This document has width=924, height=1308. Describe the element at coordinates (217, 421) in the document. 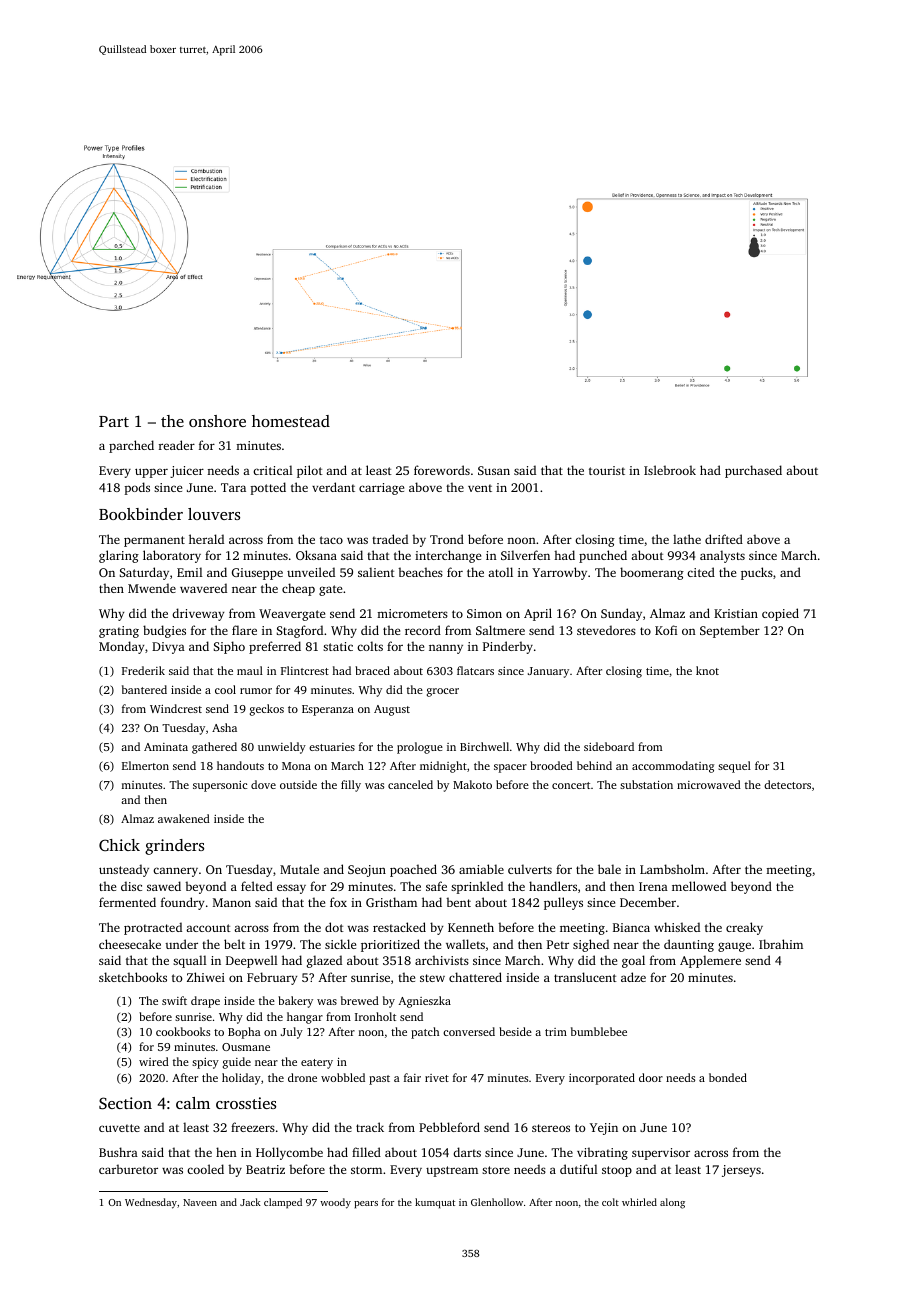

I see `onshore` at that location.
